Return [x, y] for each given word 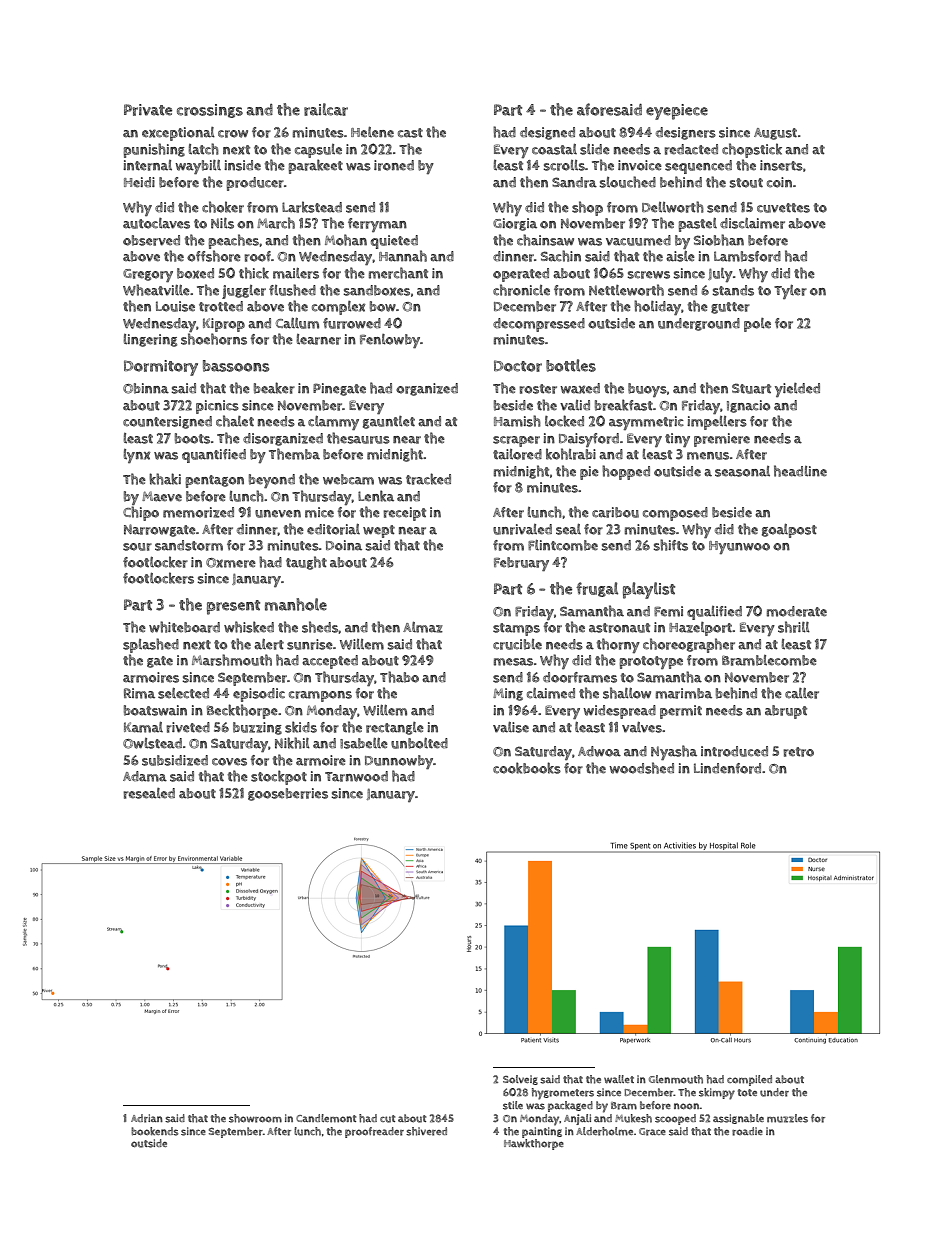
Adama [145, 776]
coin [779, 182]
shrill [794, 627]
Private [148, 110]
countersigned [167, 422]
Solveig [520, 1080]
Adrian [147, 1118]
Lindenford [727, 768]
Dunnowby [399, 762]
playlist [649, 590]
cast [410, 133]
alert [269, 644]
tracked [428, 479]
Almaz [423, 627]
